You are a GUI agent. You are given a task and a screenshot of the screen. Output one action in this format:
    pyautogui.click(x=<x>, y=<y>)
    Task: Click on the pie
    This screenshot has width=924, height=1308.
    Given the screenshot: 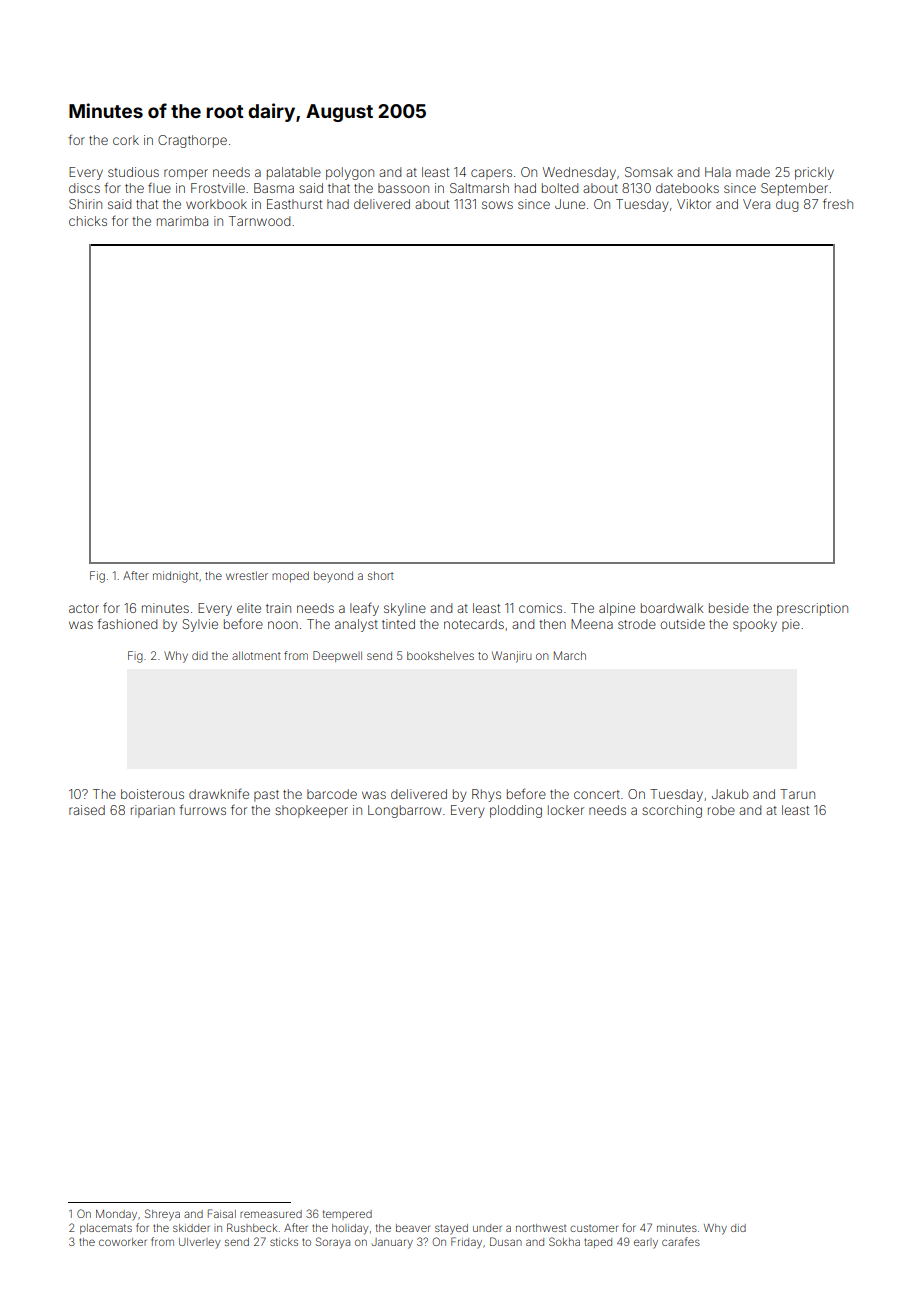 What is the action you would take?
    pyautogui.click(x=791, y=625)
